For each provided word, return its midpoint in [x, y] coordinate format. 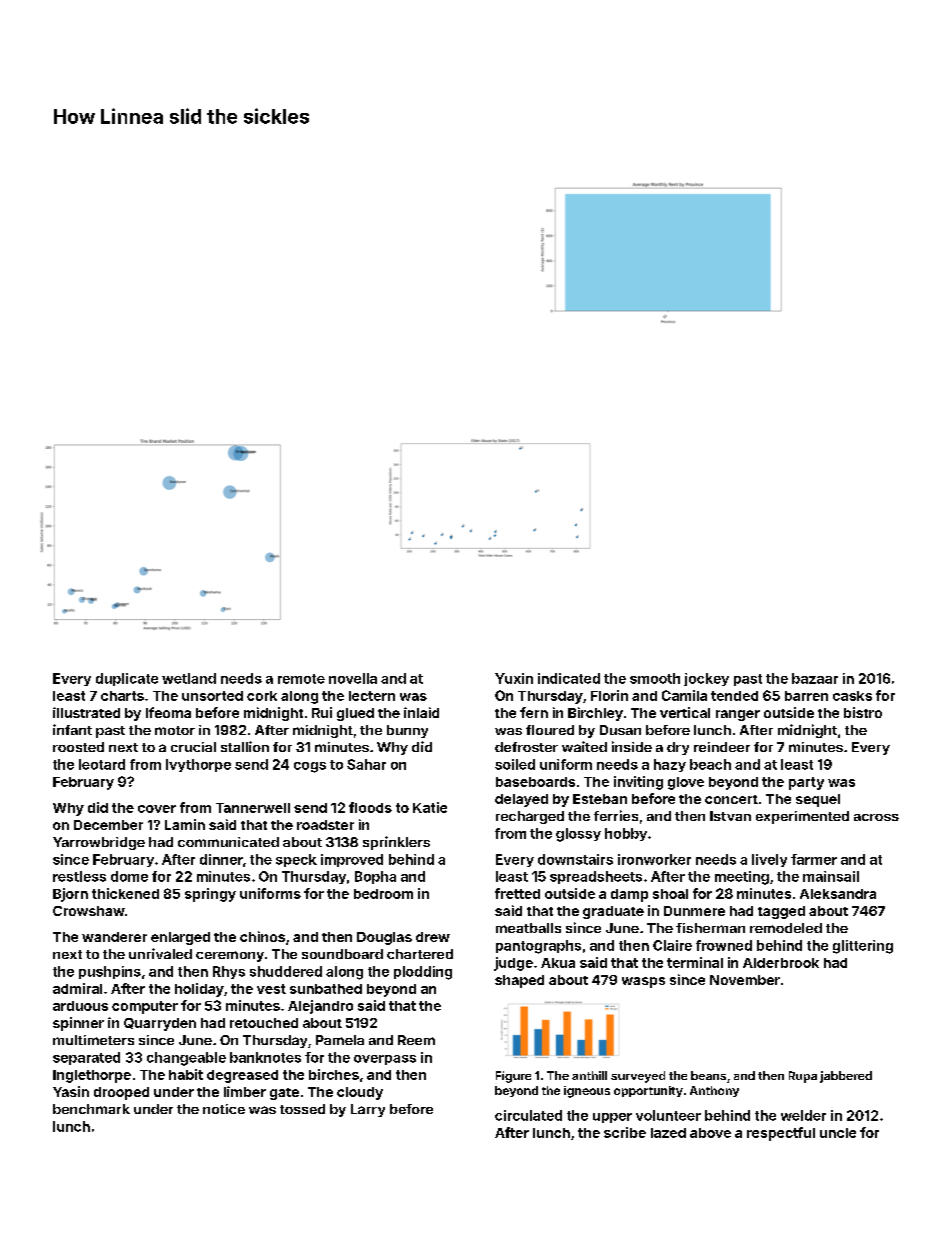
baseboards [535, 782]
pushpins [110, 972]
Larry [368, 1110]
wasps [643, 982]
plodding [423, 973]
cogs [310, 767]
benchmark [91, 1109]
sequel [818, 800]
